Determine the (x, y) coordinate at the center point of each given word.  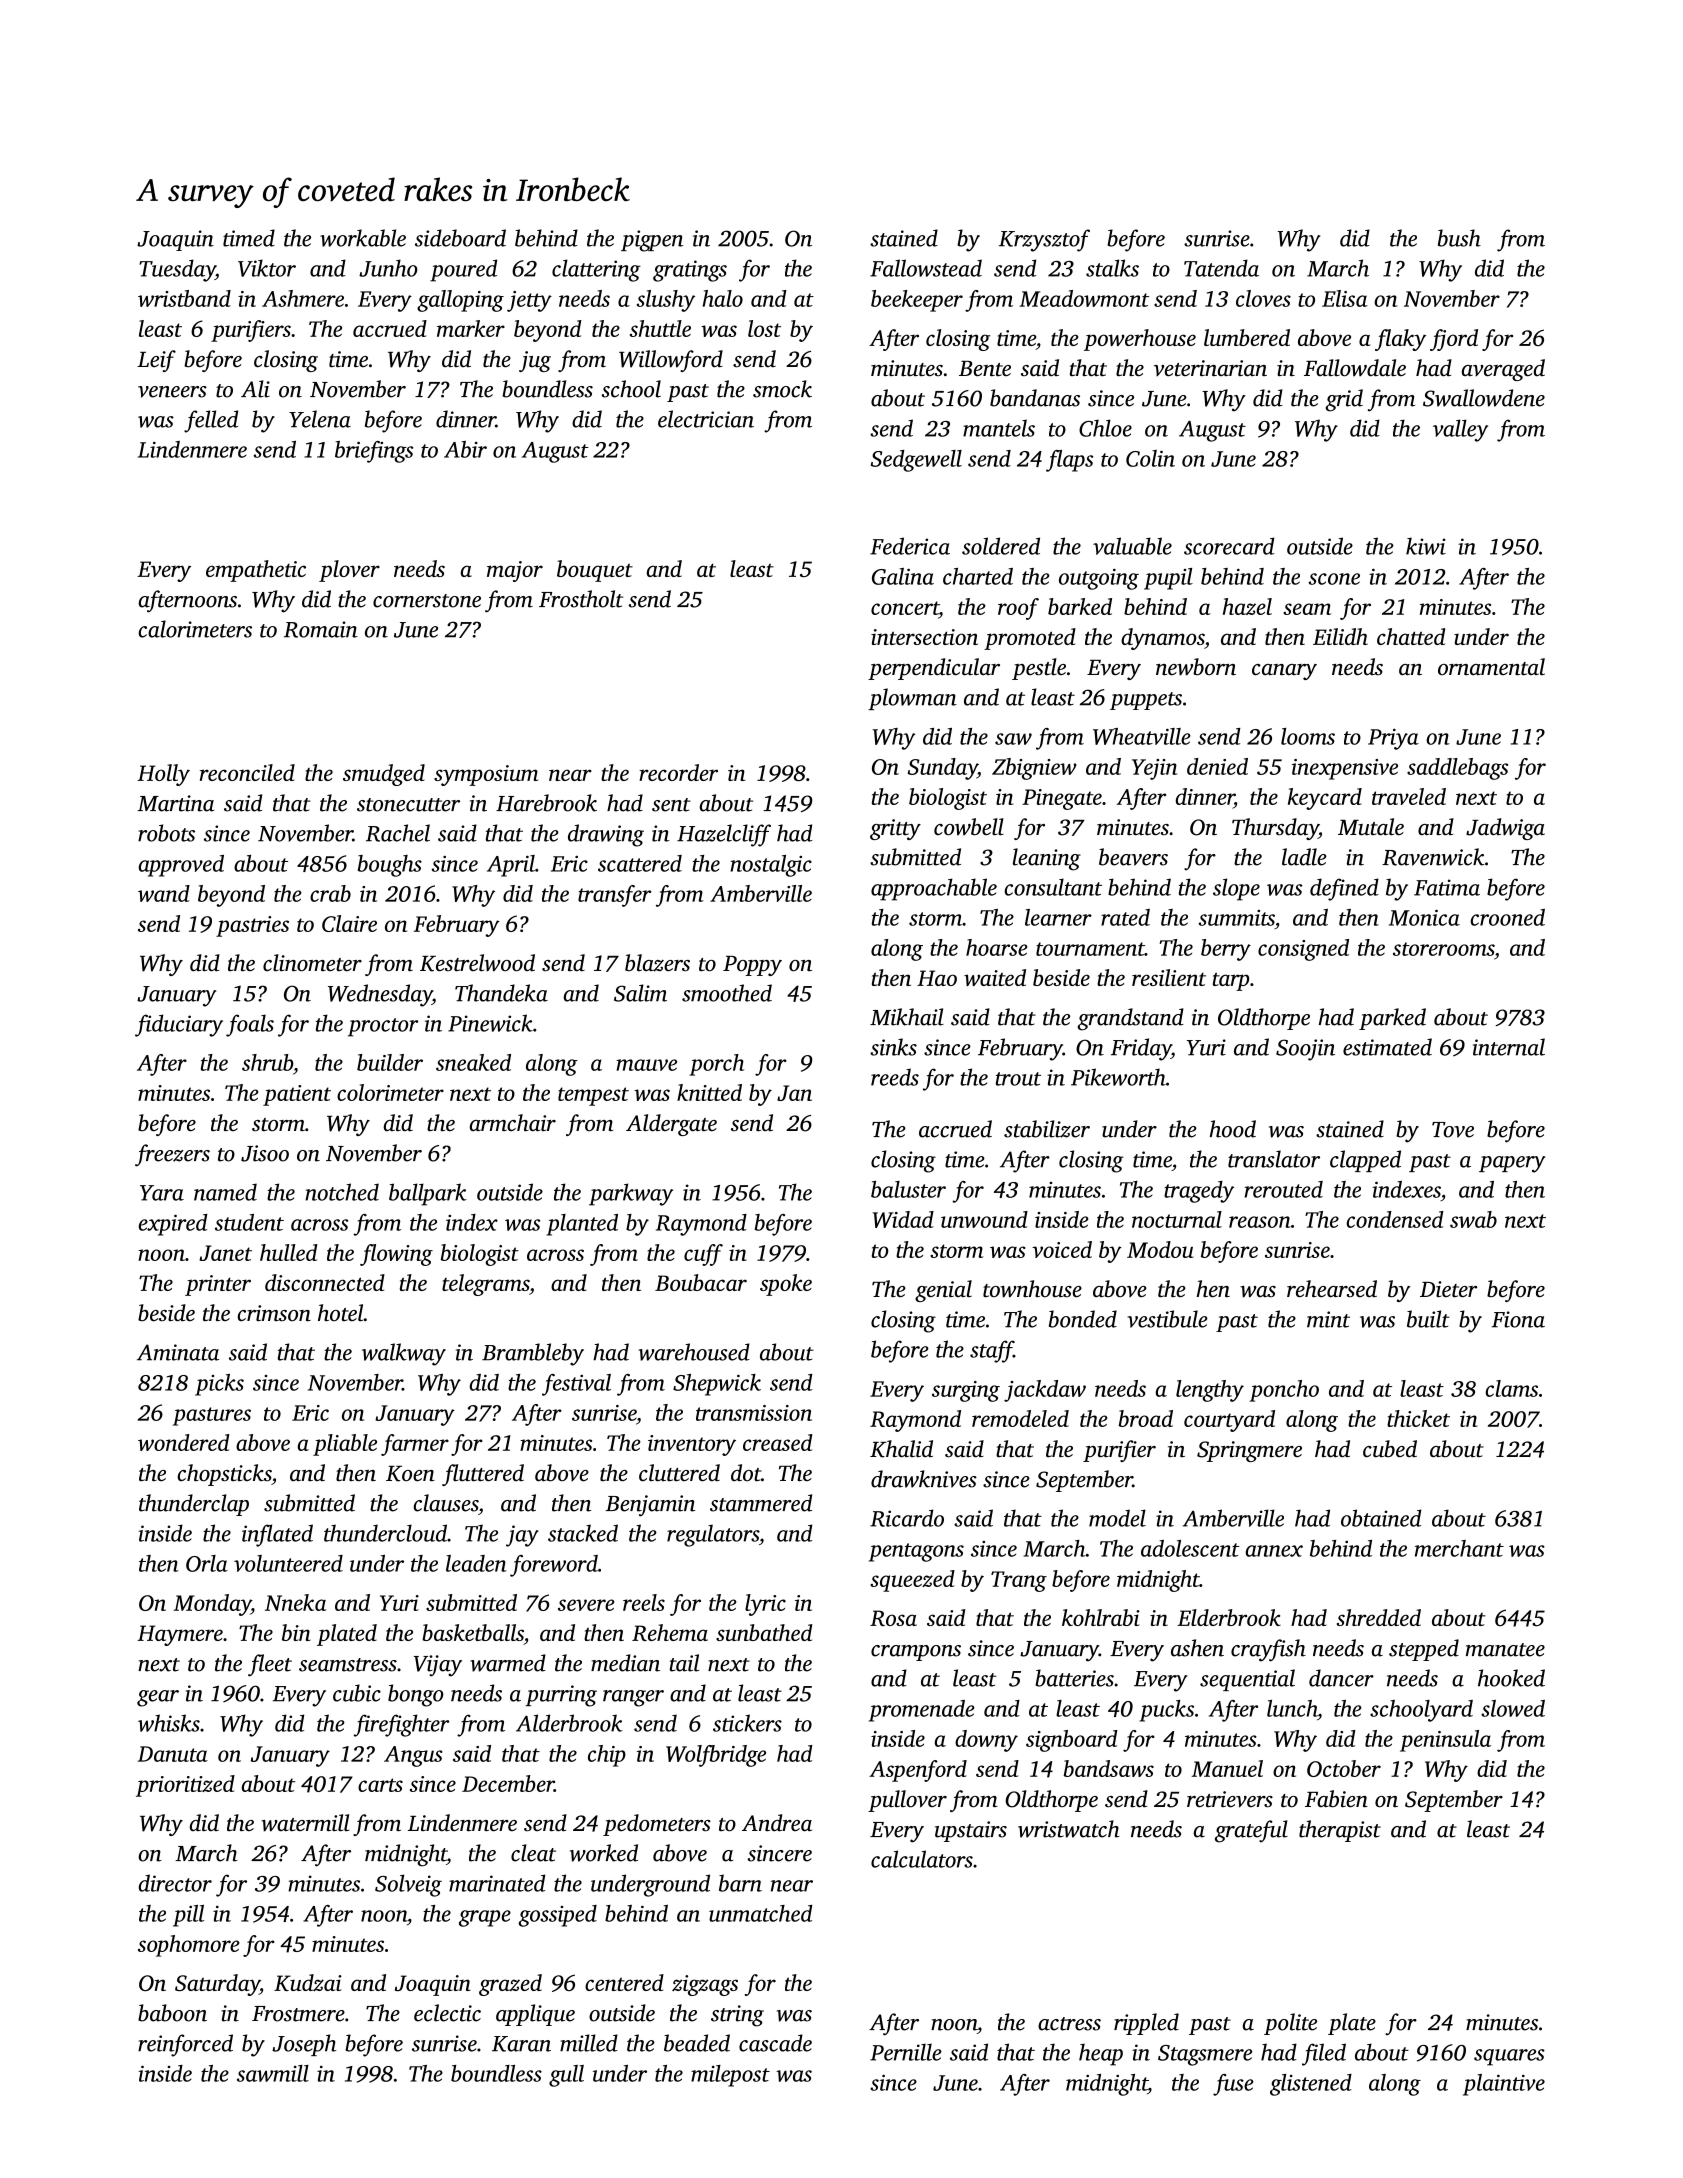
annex (1274, 1551)
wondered (184, 1442)
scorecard (1229, 546)
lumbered (1247, 337)
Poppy (752, 966)
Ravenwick (1433, 857)
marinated (497, 1883)
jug (535, 361)
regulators (713, 1535)
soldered (1001, 546)
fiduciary (179, 1025)
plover (349, 571)
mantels (999, 428)
